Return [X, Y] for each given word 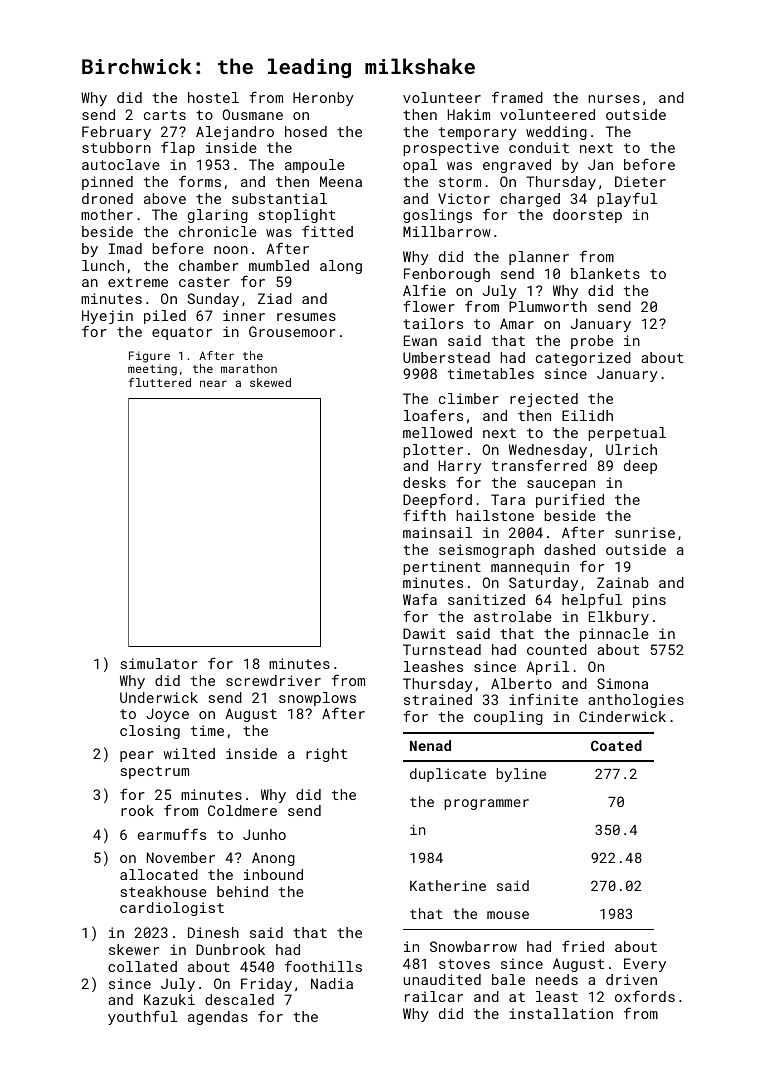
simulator [159, 663]
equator [182, 333]
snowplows [317, 699]
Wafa [420, 599]
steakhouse [164, 891]
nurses [614, 99]
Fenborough [447, 275]
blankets [605, 273]
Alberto [521, 683]
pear [137, 756]
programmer [486, 804]
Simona [622, 683]
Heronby [323, 99]
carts [165, 115]
